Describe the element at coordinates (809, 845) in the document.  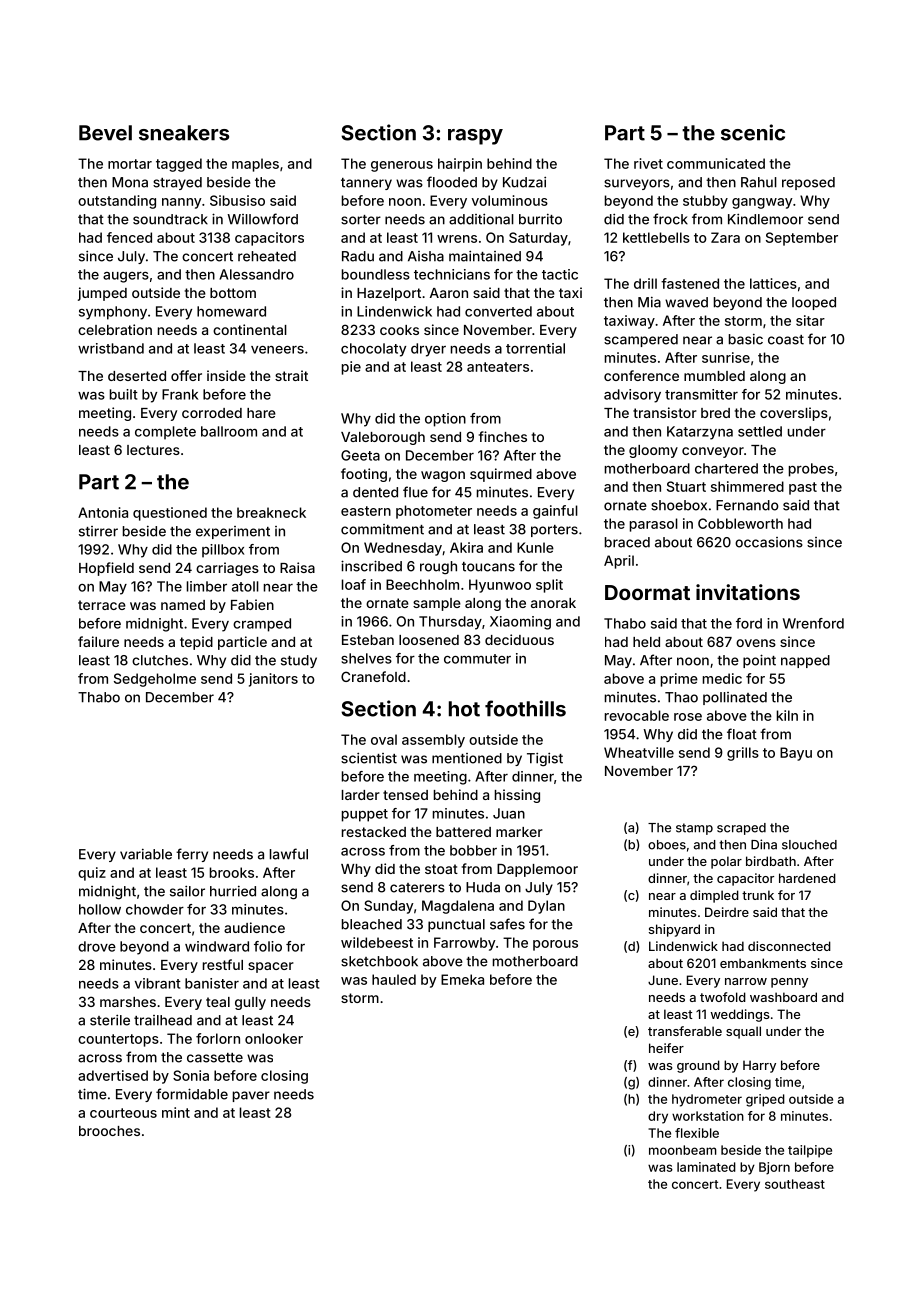
I see `slouched` at that location.
